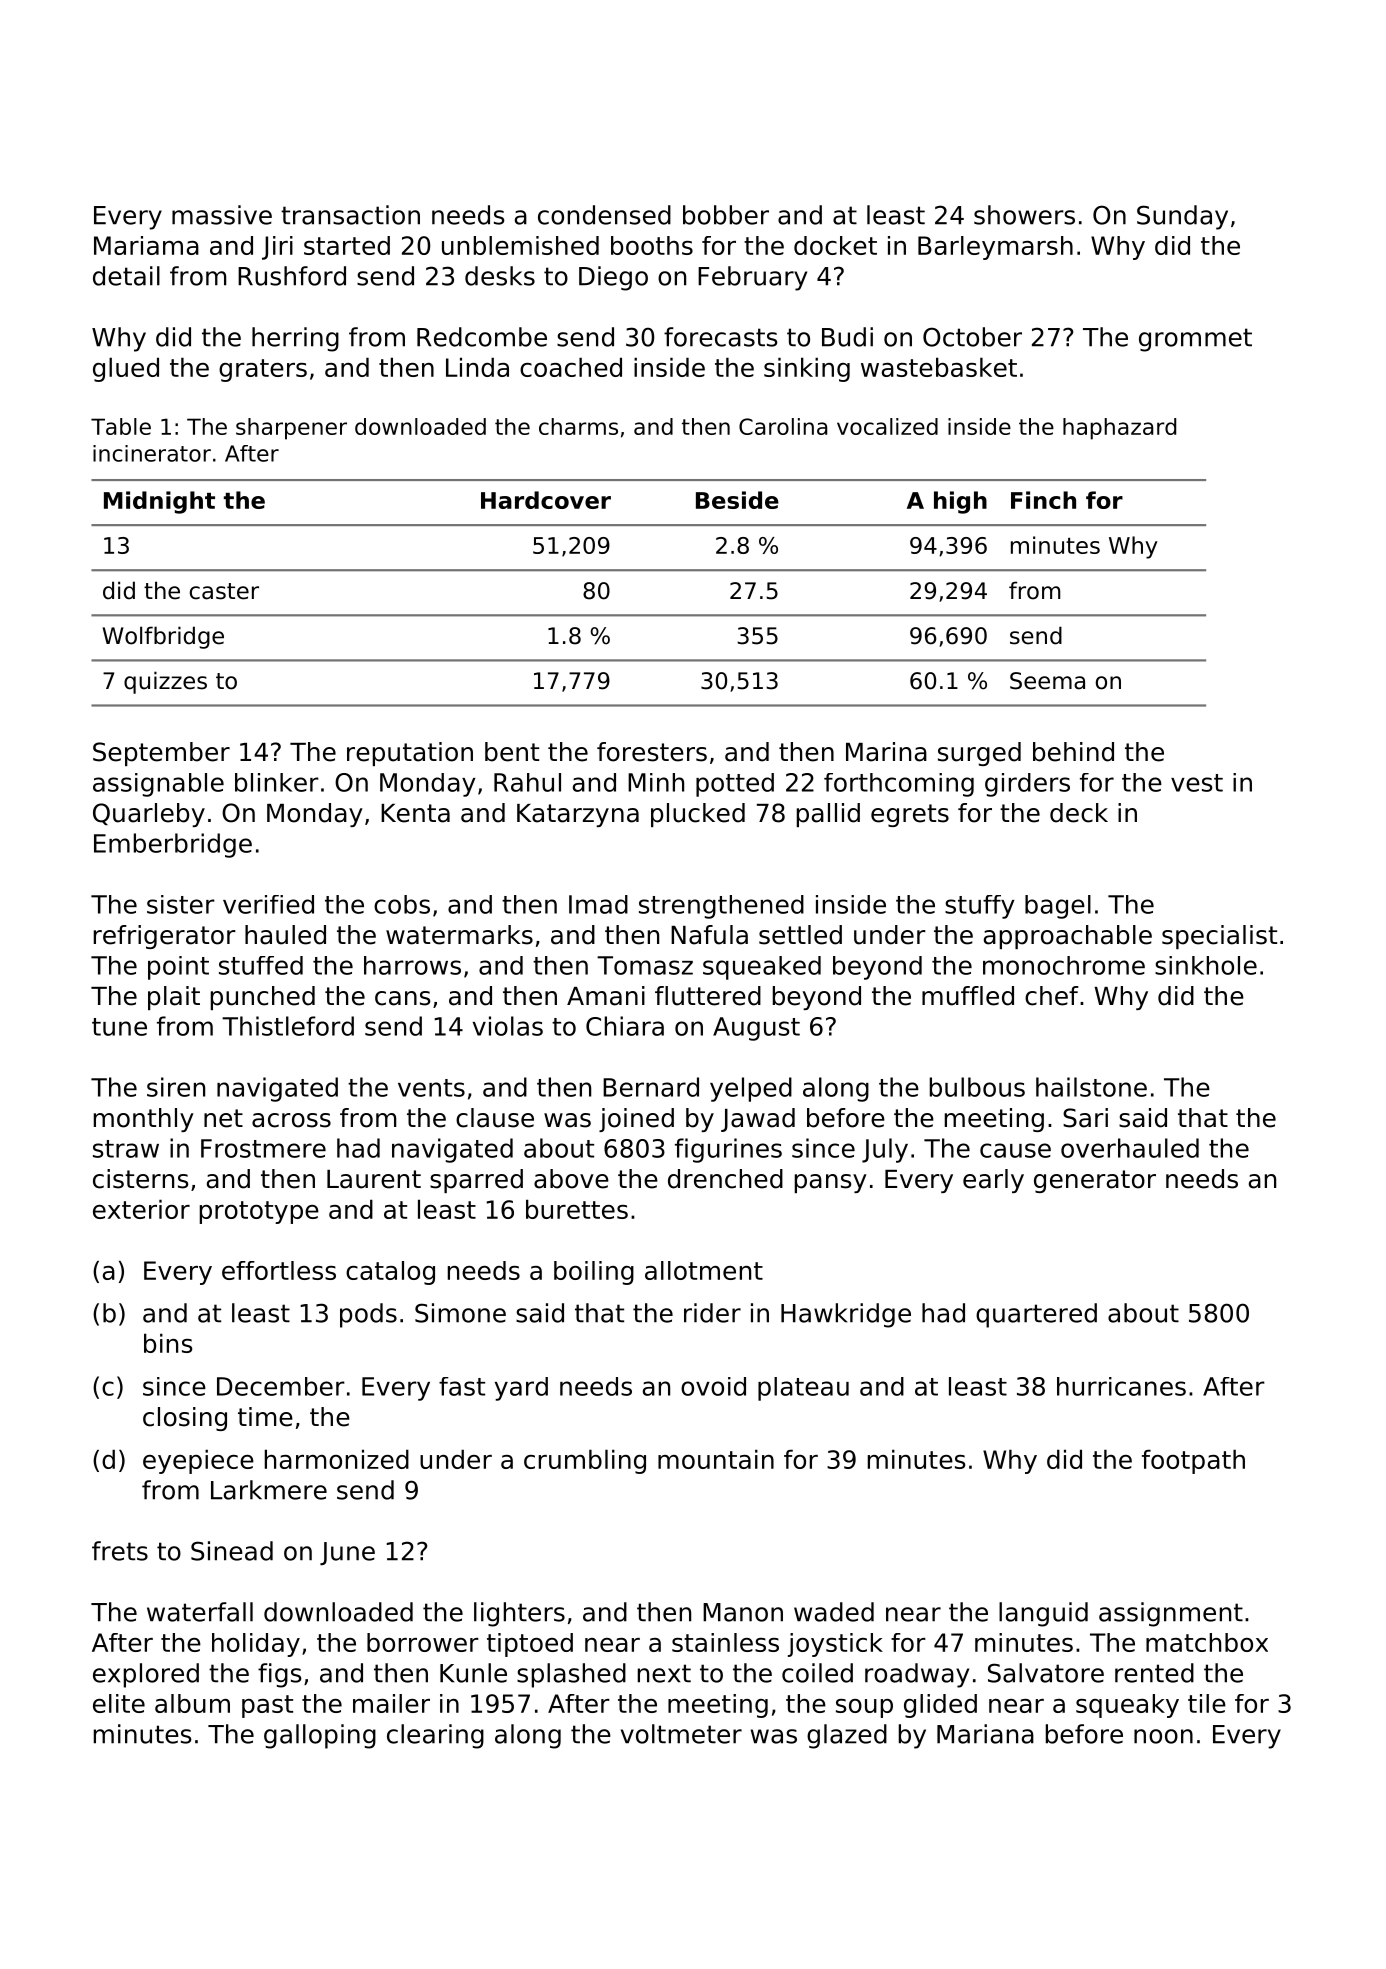 Image resolution: width=1386 pixels, height=1969 pixels. What do you see at coordinates (1024, 215) in the screenshot?
I see `showers` at bounding box center [1024, 215].
